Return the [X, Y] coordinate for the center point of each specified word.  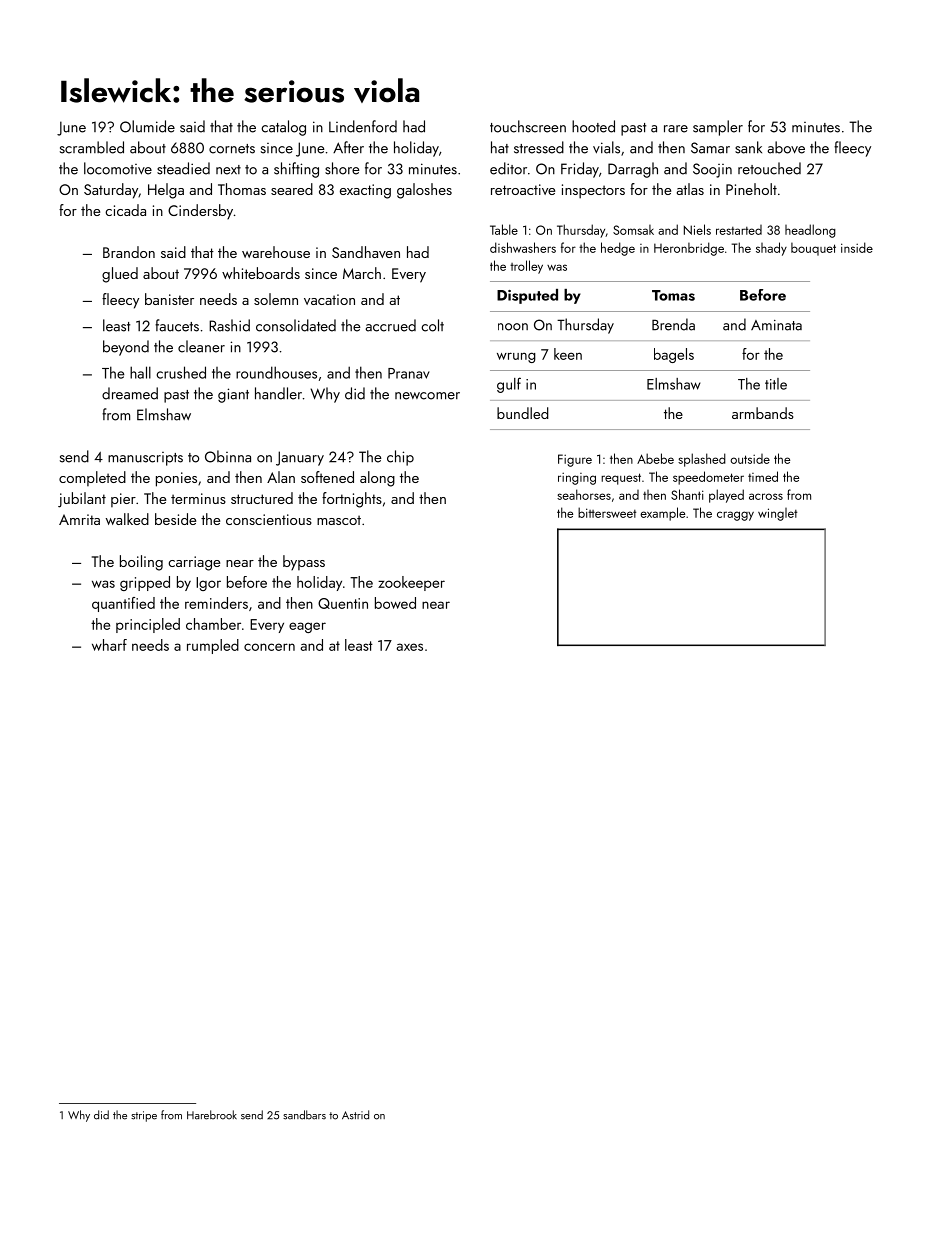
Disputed [527, 296]
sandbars [304, 1115]
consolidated [296, 325]
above [786, 147]
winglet [777, 514]
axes [410, 647]
